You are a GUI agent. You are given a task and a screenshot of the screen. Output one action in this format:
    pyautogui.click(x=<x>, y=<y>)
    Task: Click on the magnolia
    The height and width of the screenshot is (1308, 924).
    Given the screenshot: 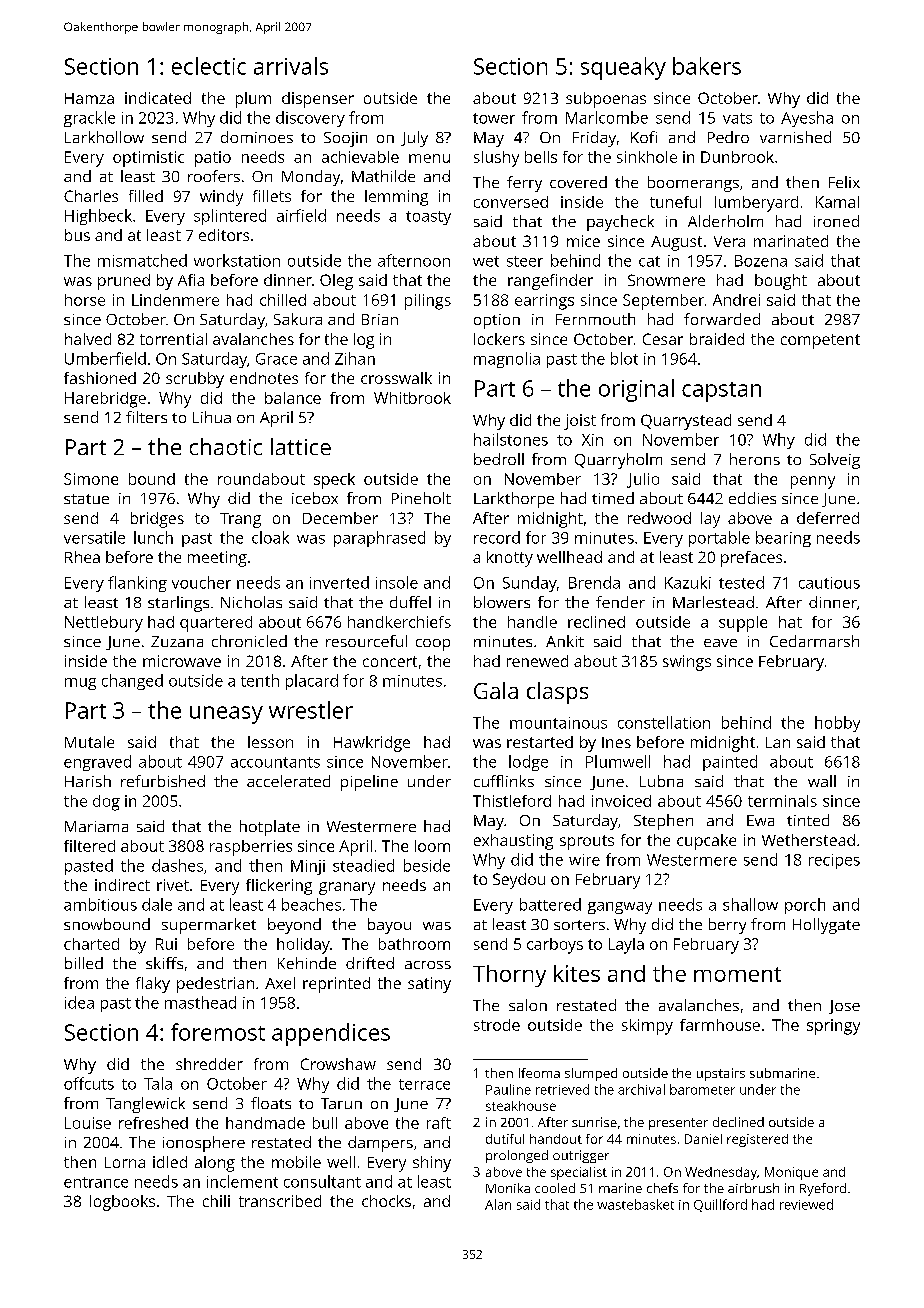 What is the action you would take?
    pyautogui.click(x=507, y=360)
